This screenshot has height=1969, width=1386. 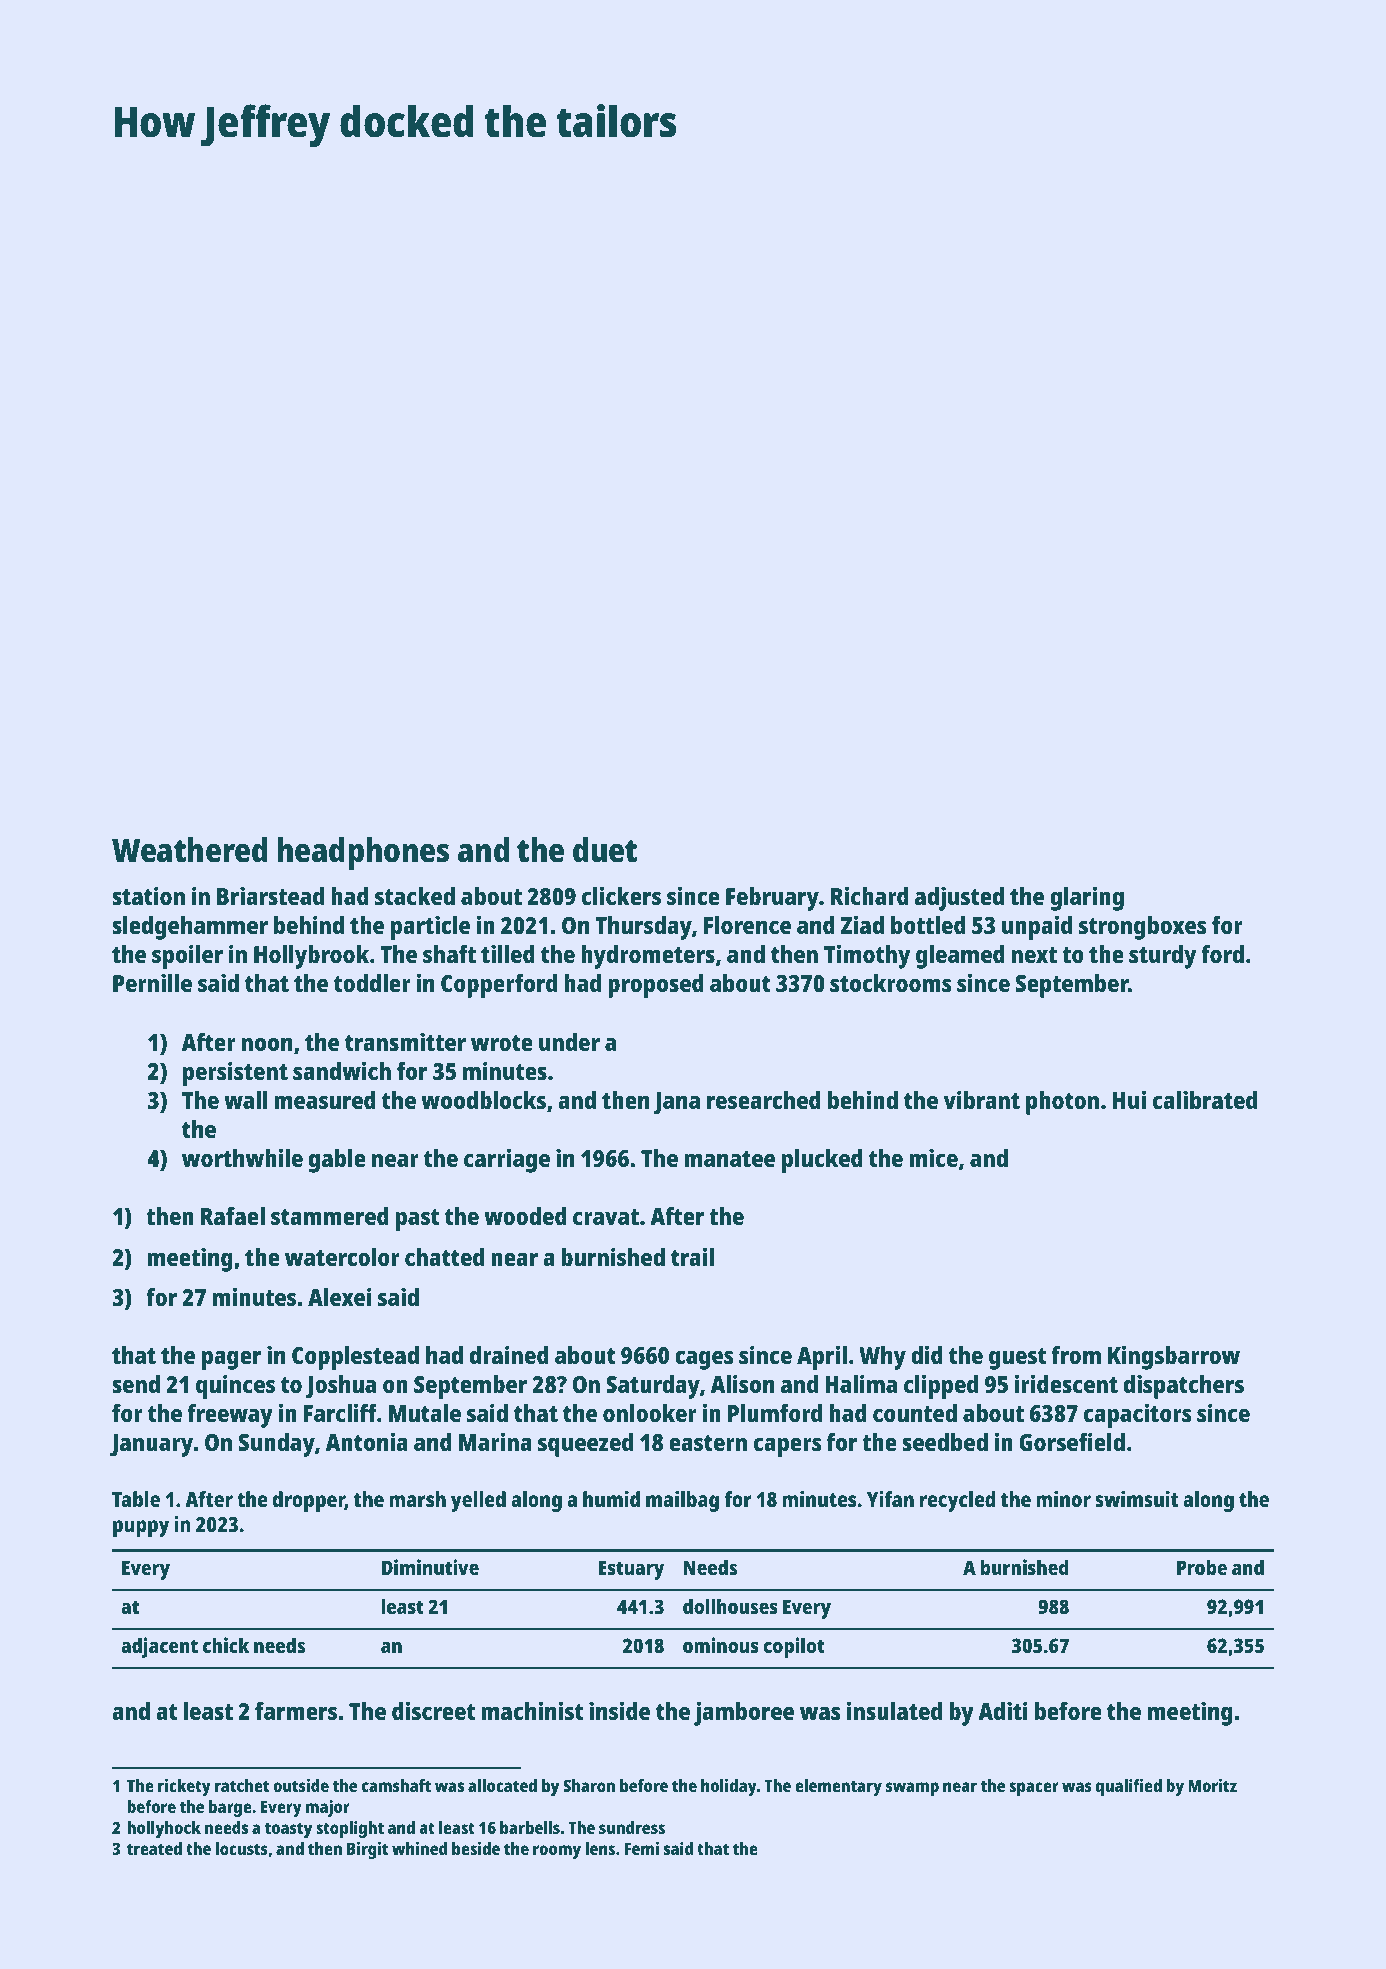 I want to click on Weathered, so click(x=190, y=850).
